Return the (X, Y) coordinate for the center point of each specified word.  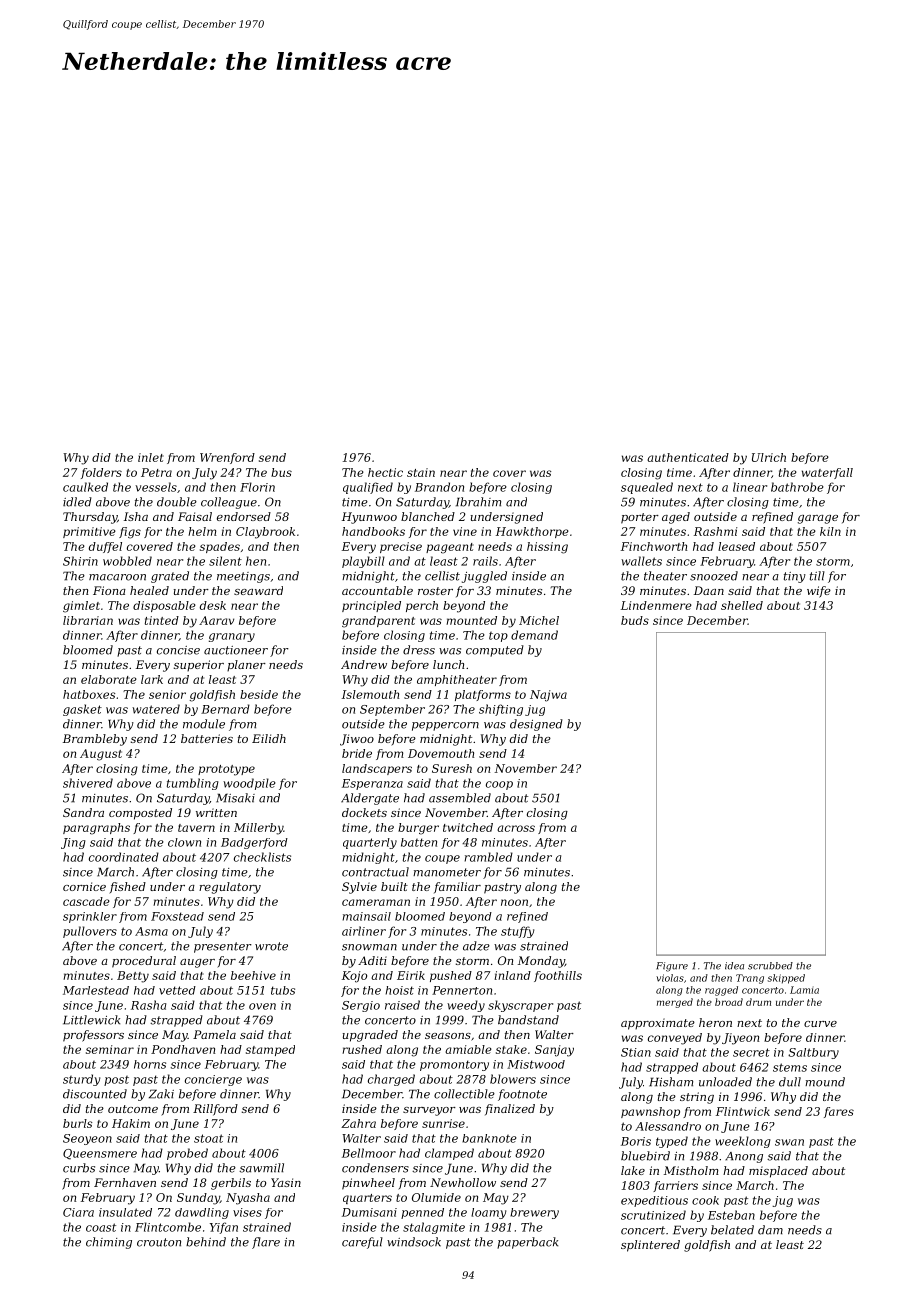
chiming (109, 1243)
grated (170, 577)
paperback (527, 1243)
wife (819, 592)
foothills (558, 976)
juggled (484, 577)
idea (734, 966)
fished (127, 888)
